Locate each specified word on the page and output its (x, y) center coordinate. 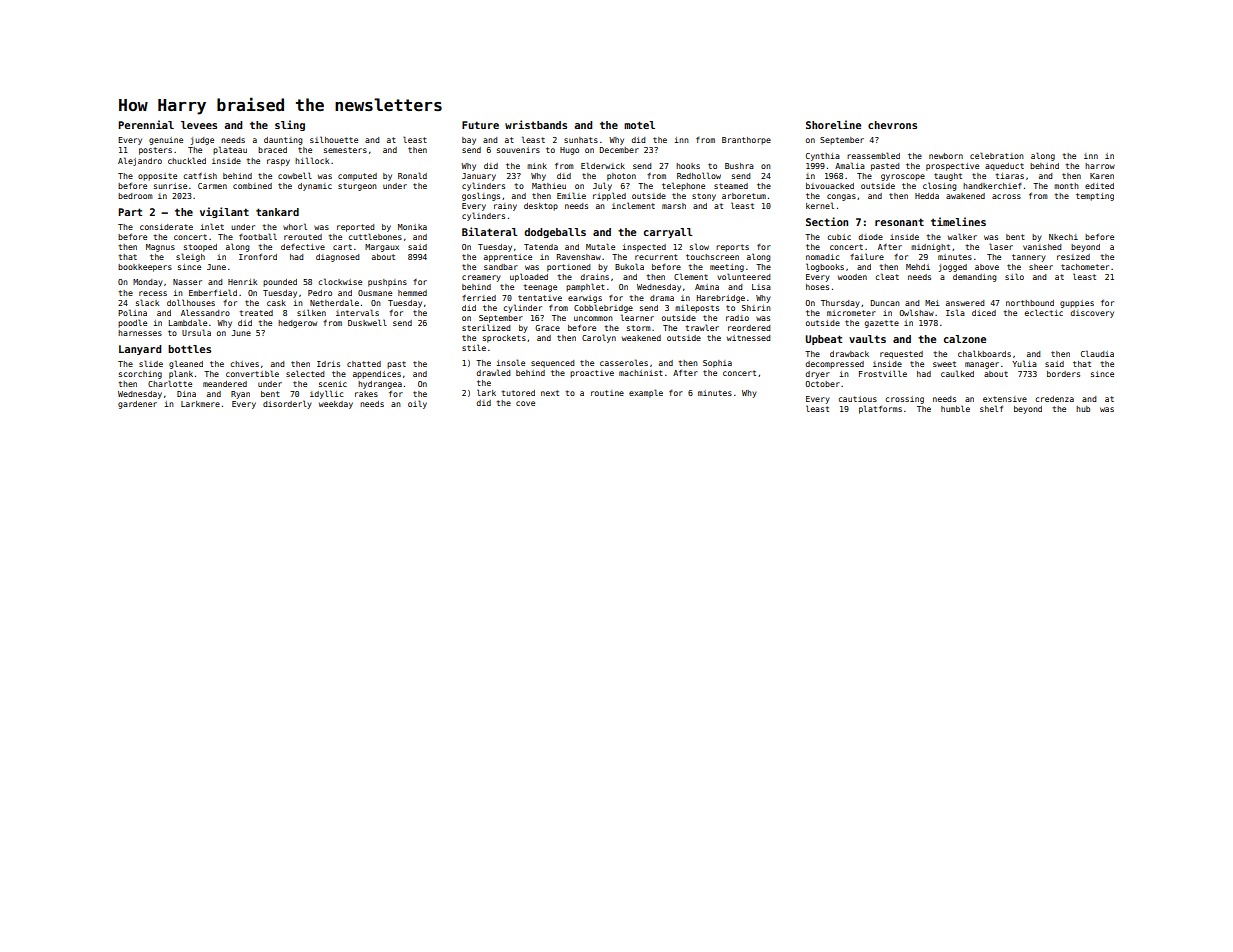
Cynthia (823, 157)
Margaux (382, 248)
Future (480, 125)
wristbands (536, 124)
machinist (641, 373)
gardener (137, 405)
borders (1063, 374)
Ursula (196, 332)
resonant (899, 222)
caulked (957, 373)
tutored (518, 393)
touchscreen (712, 257)
